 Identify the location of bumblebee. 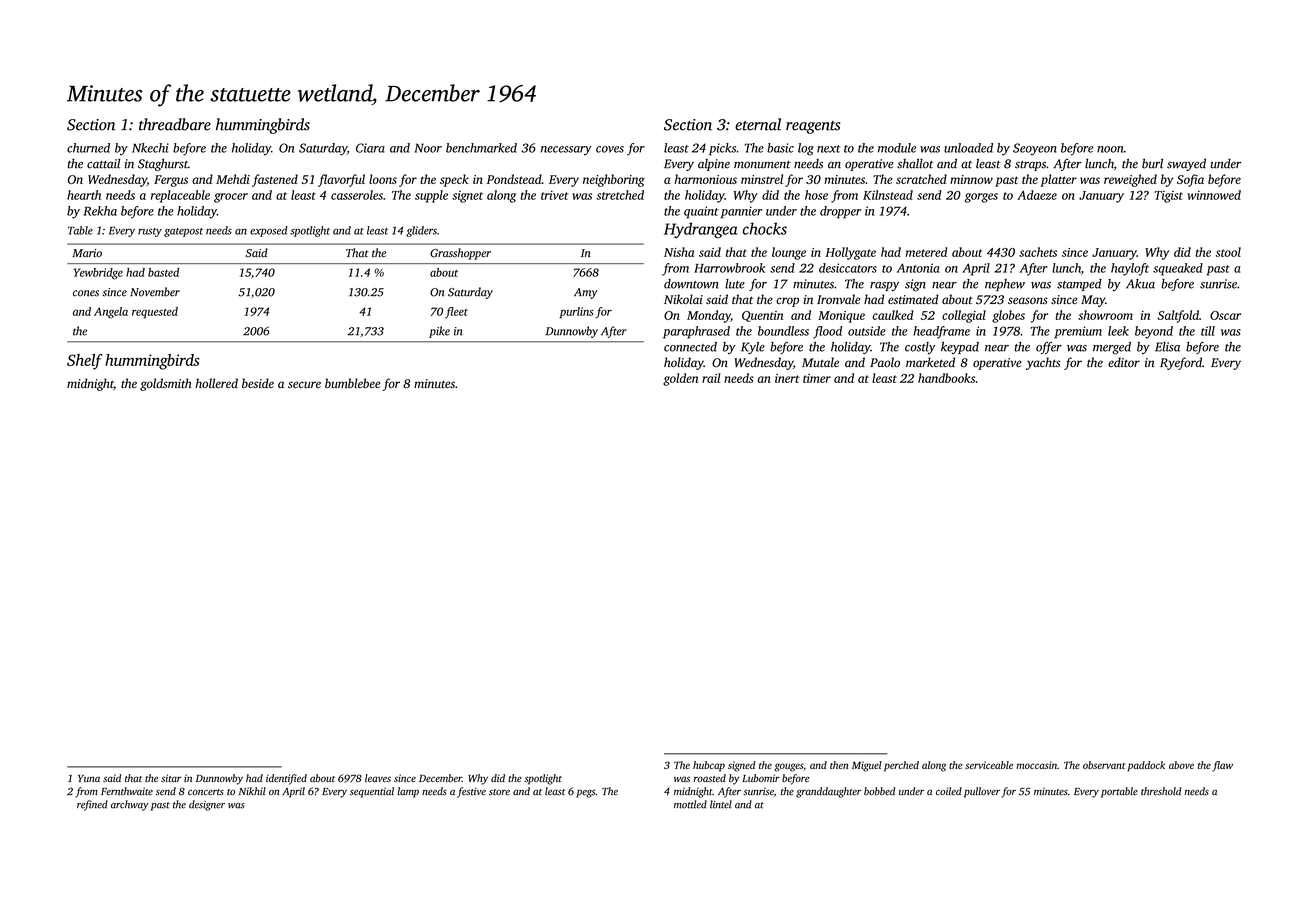
(352, 383).
